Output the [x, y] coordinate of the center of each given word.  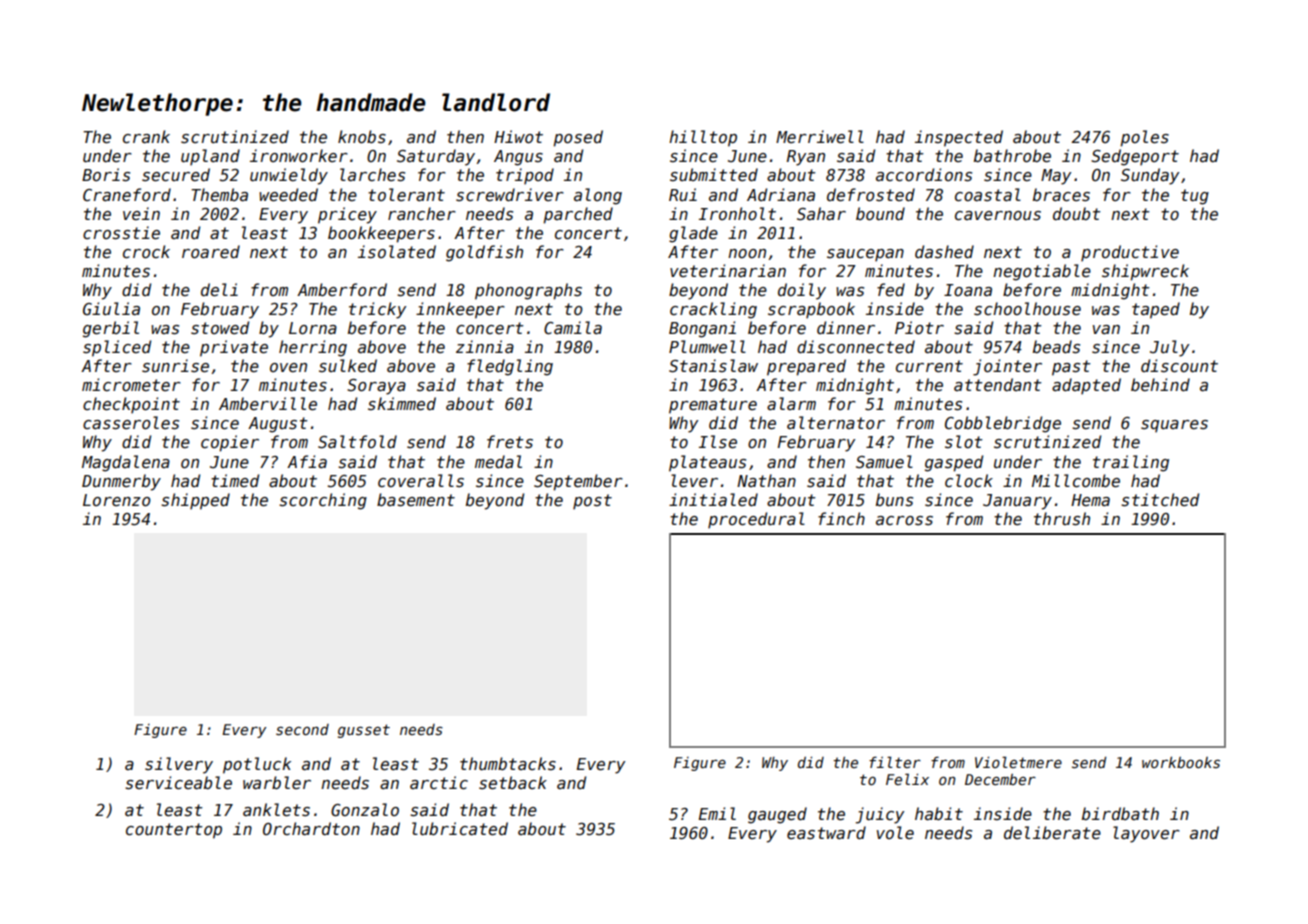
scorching [323, 501]
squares [1174, 426]
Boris [106, 175]
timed [235, 481]
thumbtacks [508, 763]
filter [895, 762]
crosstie [121, 233]
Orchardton [311, 828]
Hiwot [518, 136]
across [904, 520]
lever [694, 481]
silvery [179, 765]
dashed [944, 251]
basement [416, 500]
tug [1195, 197]
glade [693, 234]
